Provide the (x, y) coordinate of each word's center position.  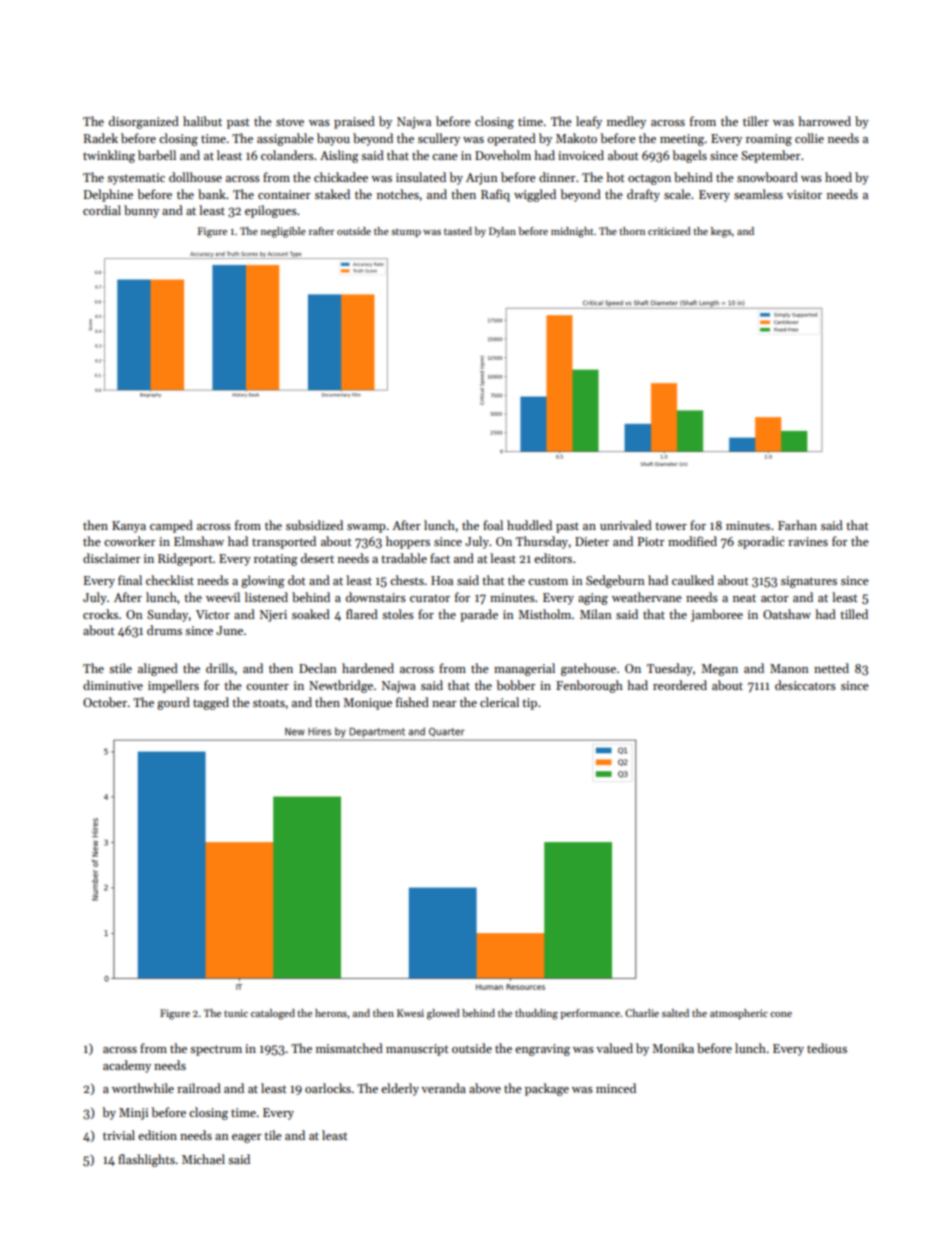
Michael (203, 1159)
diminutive (113, 685)
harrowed (824, 121)
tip (529, 704)
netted (831, 668)
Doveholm (503, 155)
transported (284, 542)
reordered (680, 685)
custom (548, 581)
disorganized (144, 122)
